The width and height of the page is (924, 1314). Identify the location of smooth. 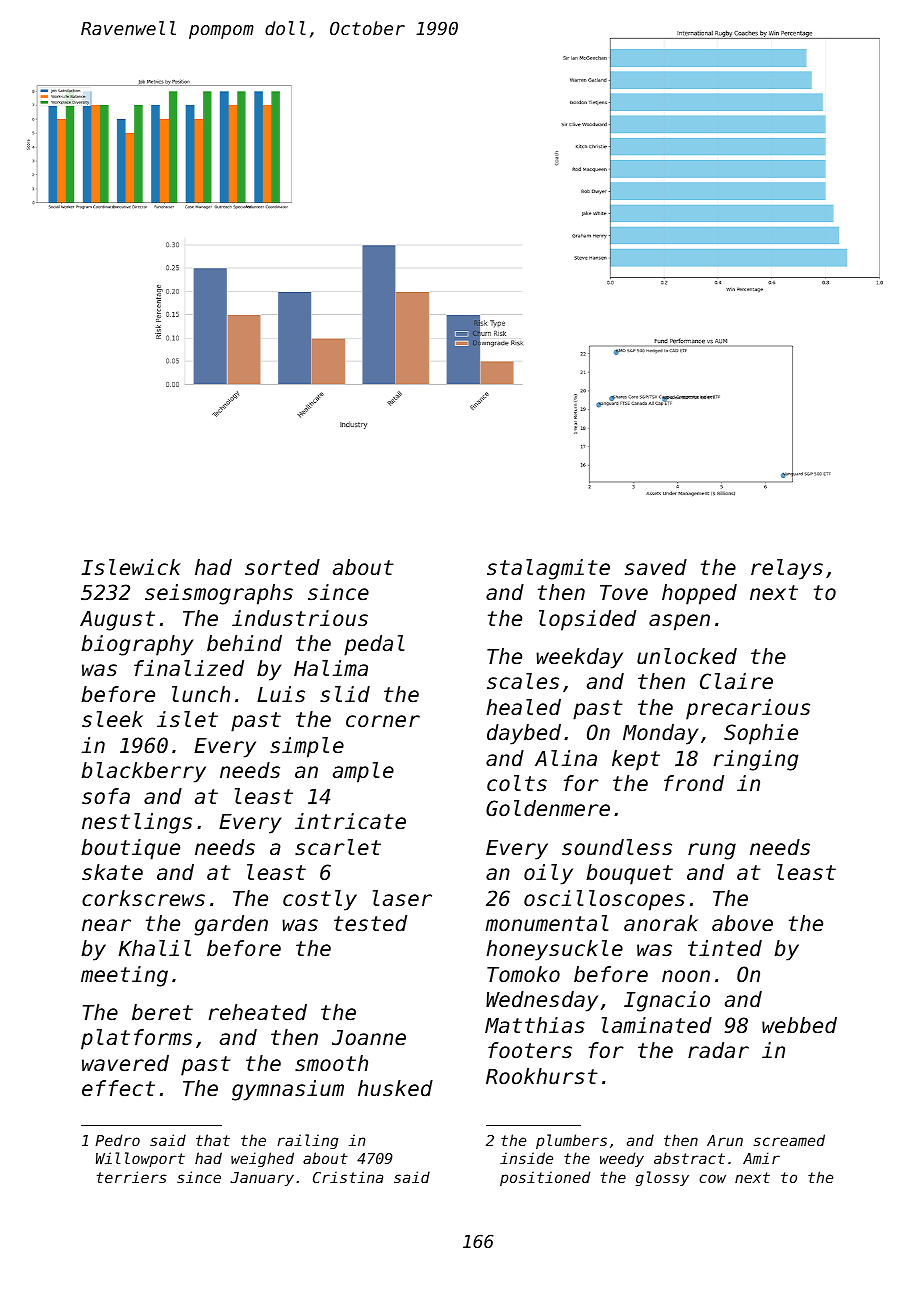
(331, 1063).
